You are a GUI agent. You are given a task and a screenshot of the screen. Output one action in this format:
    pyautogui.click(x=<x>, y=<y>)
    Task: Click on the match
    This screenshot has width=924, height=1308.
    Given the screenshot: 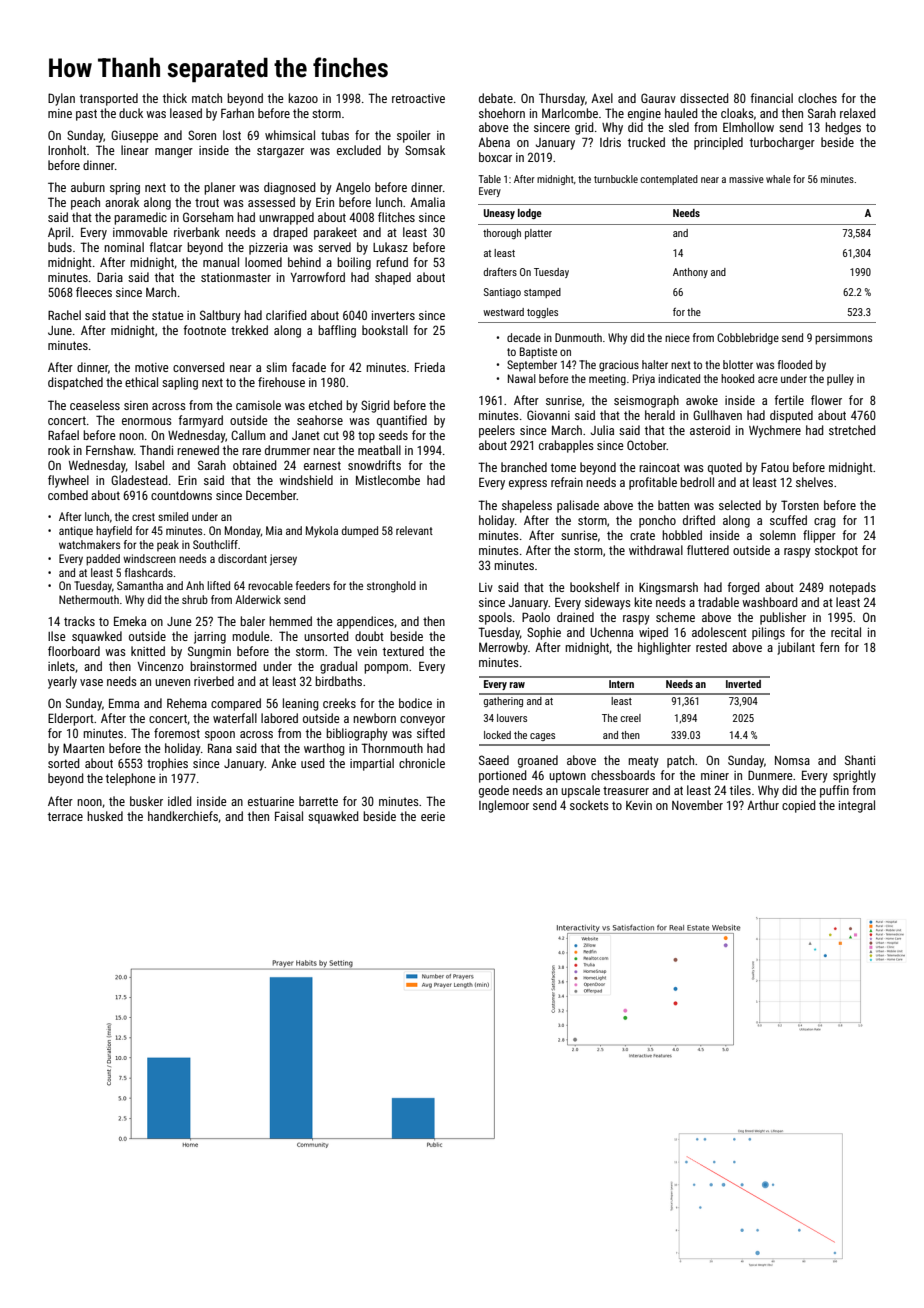 What is the action you would take?
    pyautogui.click(x=207, y=98)
